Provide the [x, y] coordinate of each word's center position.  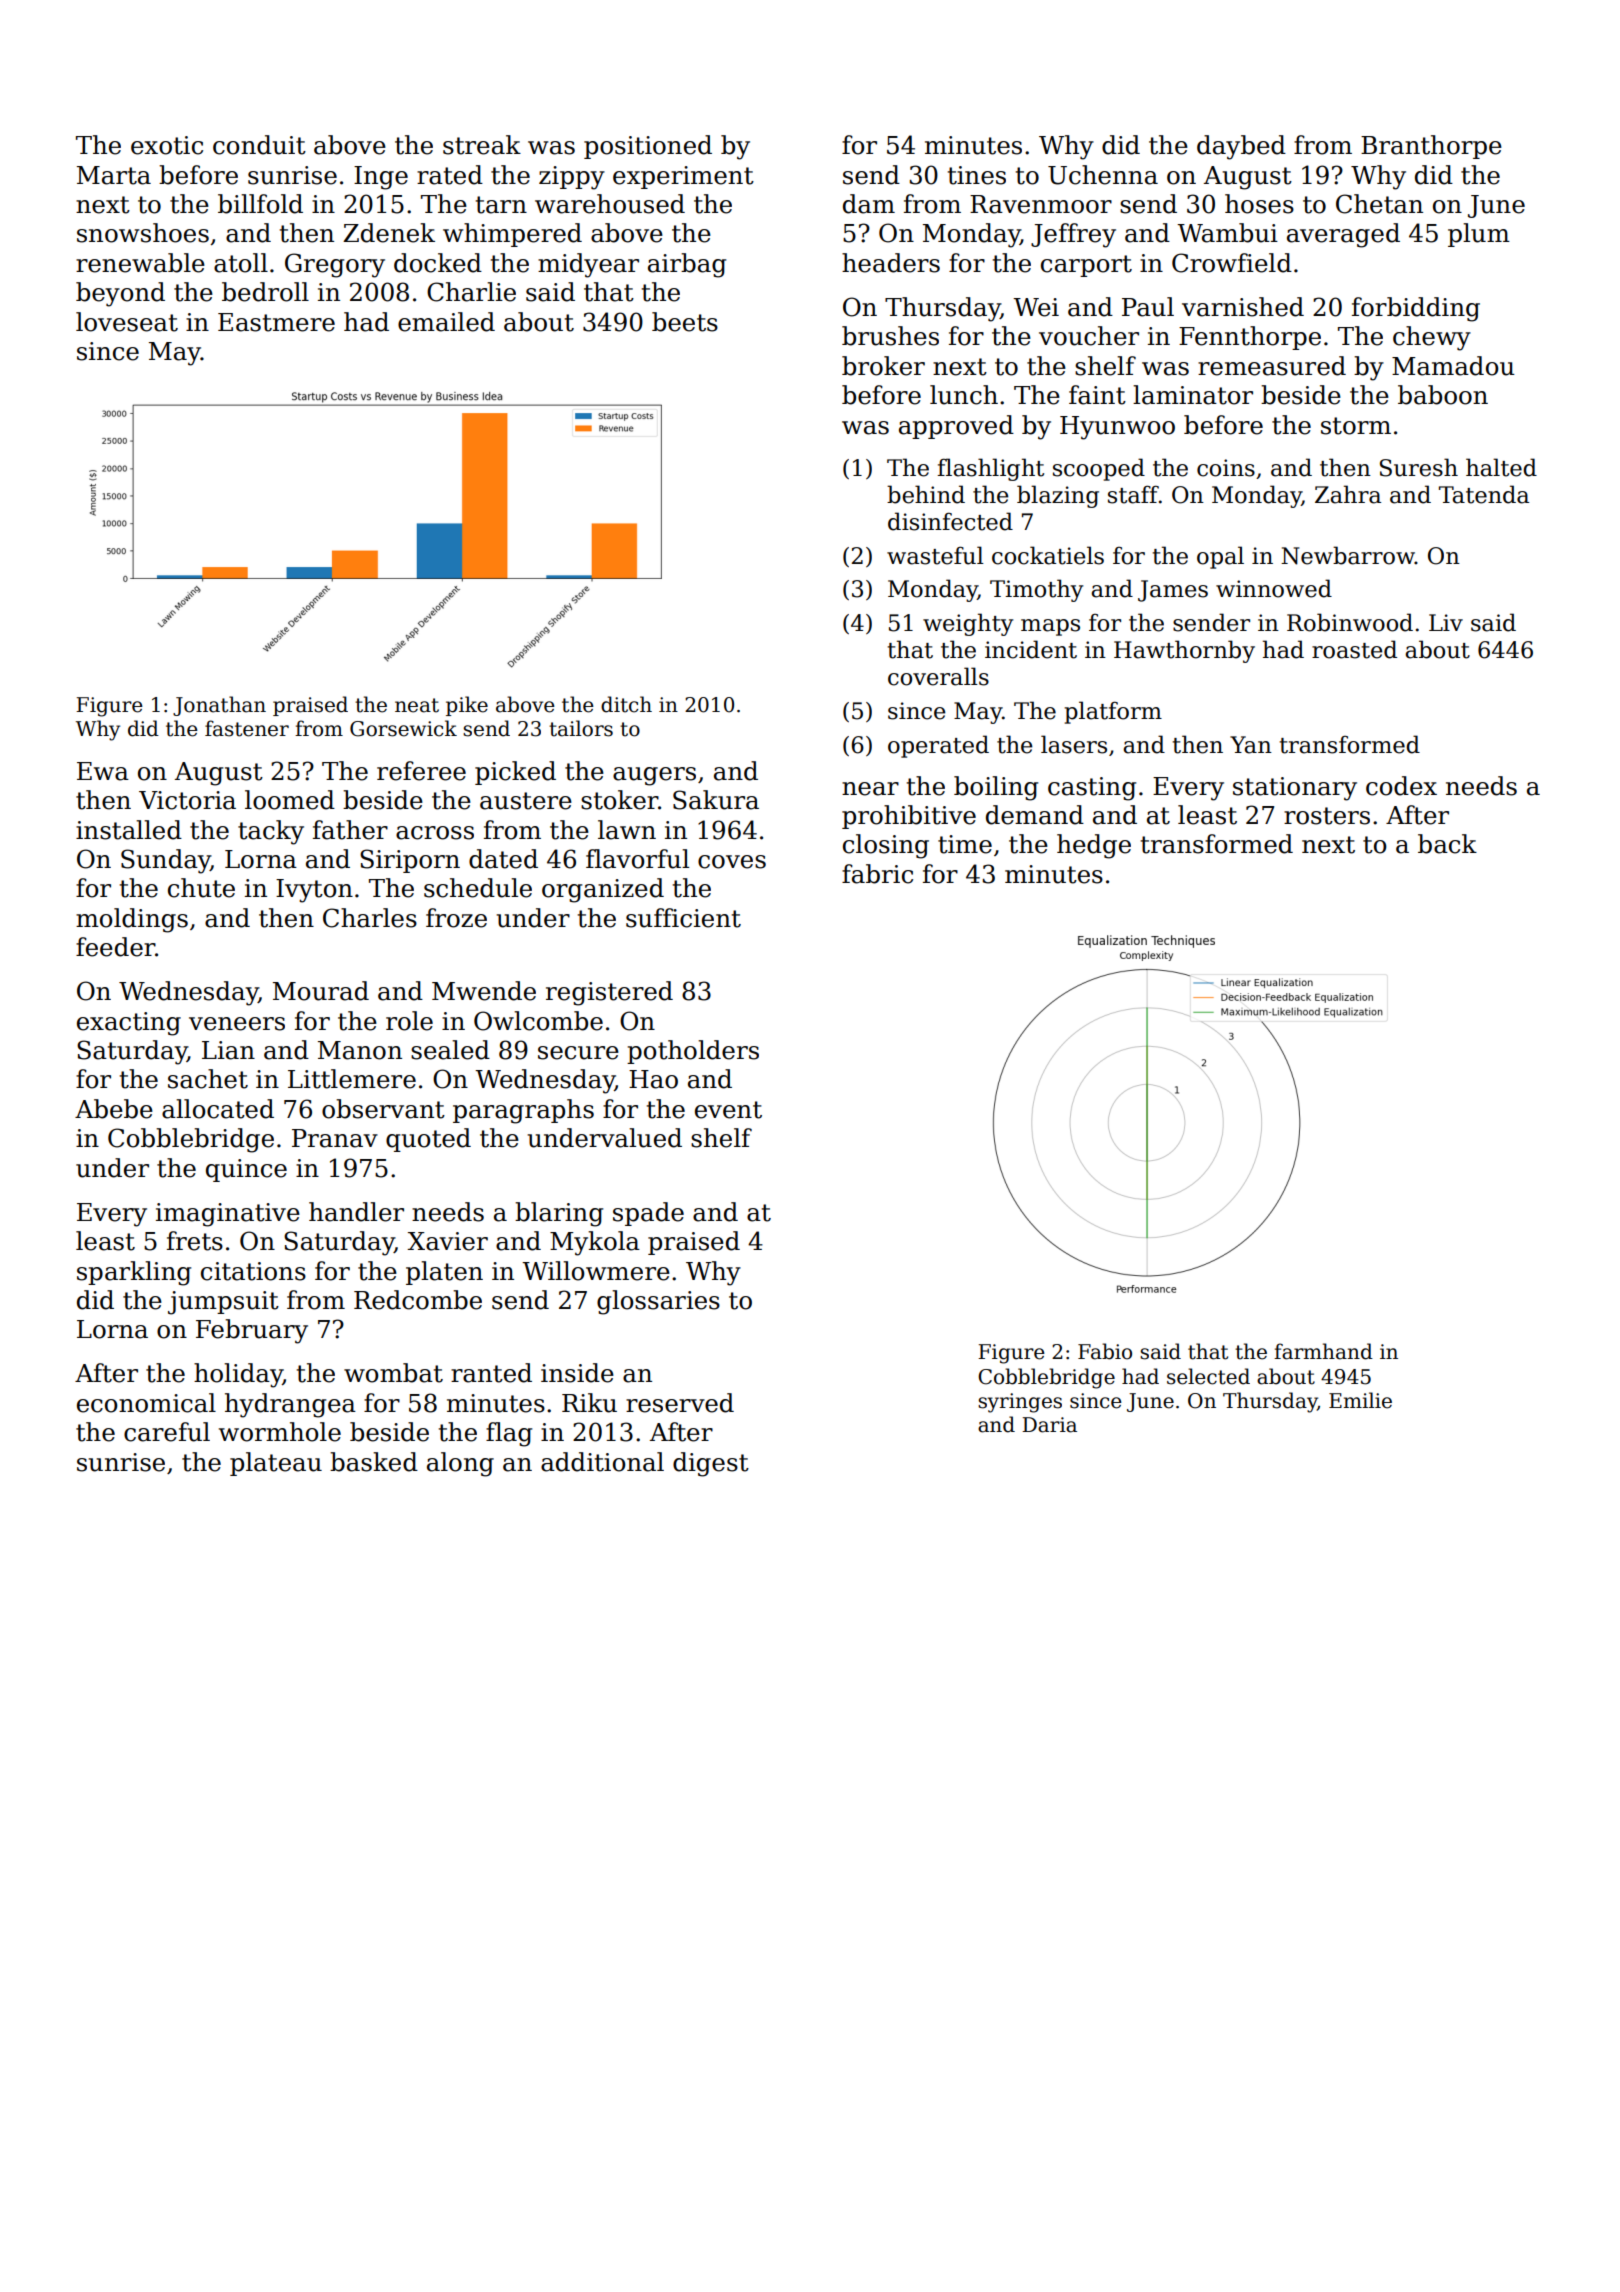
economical [146, 1403]
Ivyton [314, 891]
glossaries [658, 1302]
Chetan [1379, 204]
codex [1401, 786]
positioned [648, 147]
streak [482, 145]
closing [886, 846]
